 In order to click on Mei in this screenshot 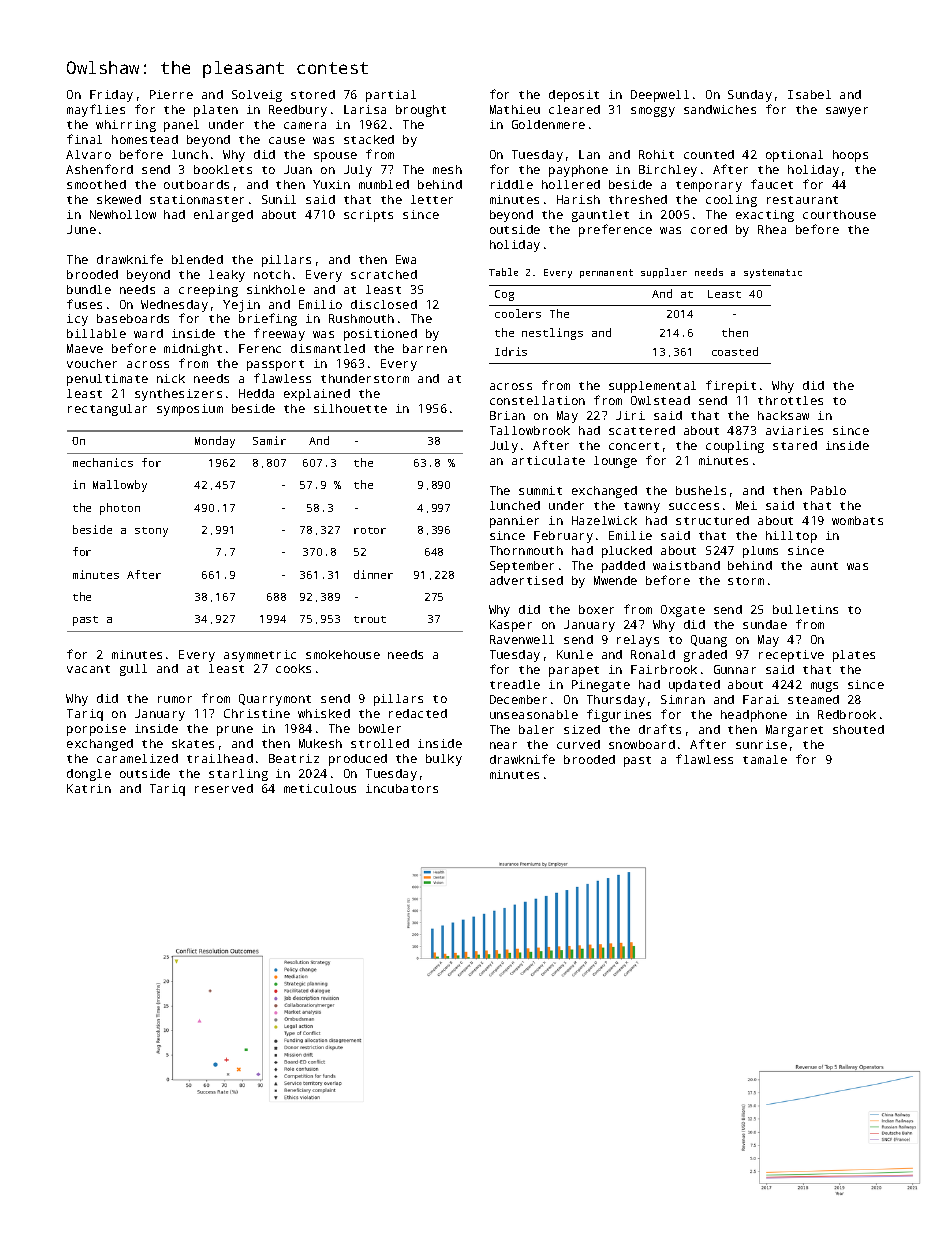, I will do `click(746, 505)`.
